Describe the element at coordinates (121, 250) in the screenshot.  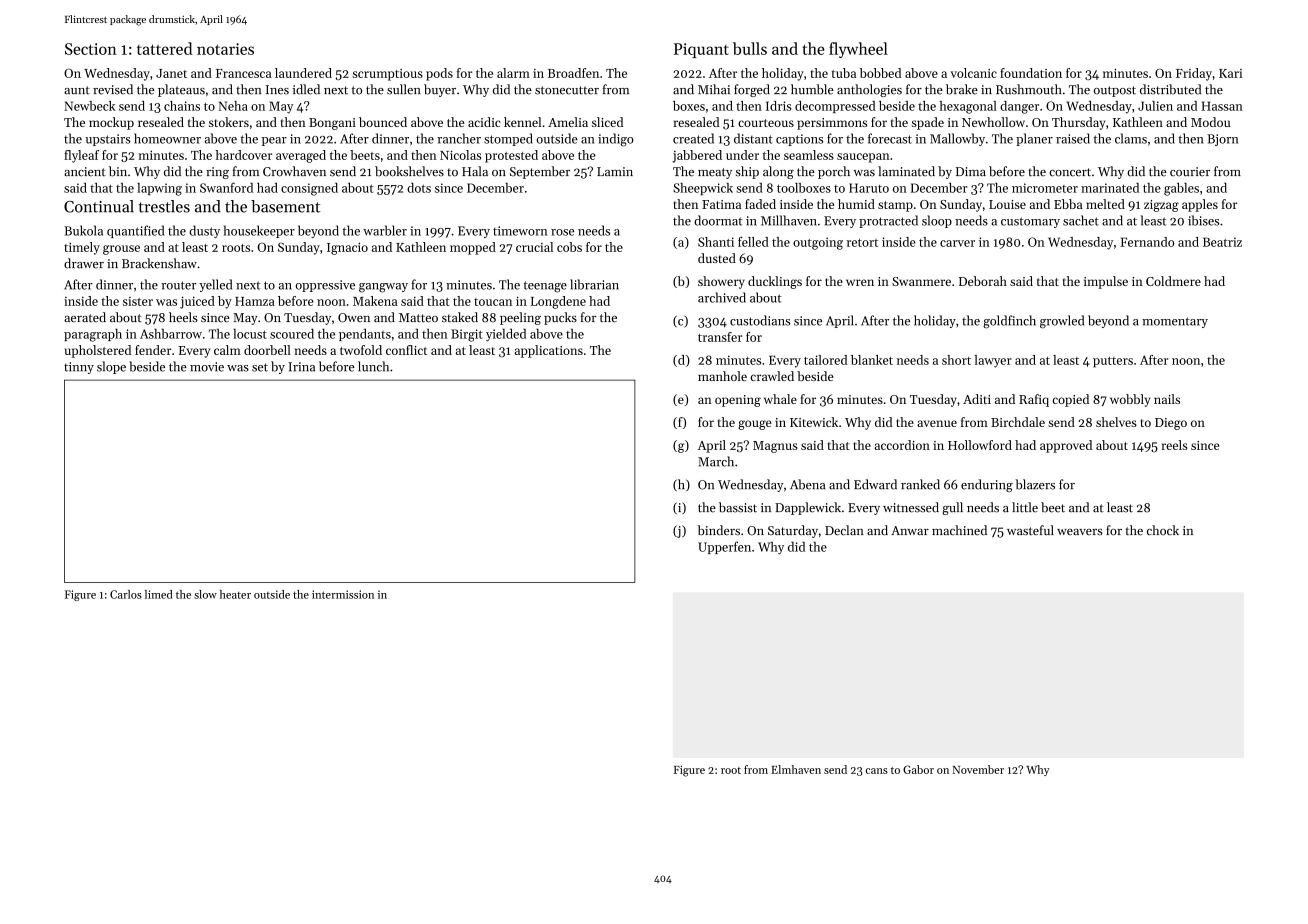
I see `grouse` at that location.
